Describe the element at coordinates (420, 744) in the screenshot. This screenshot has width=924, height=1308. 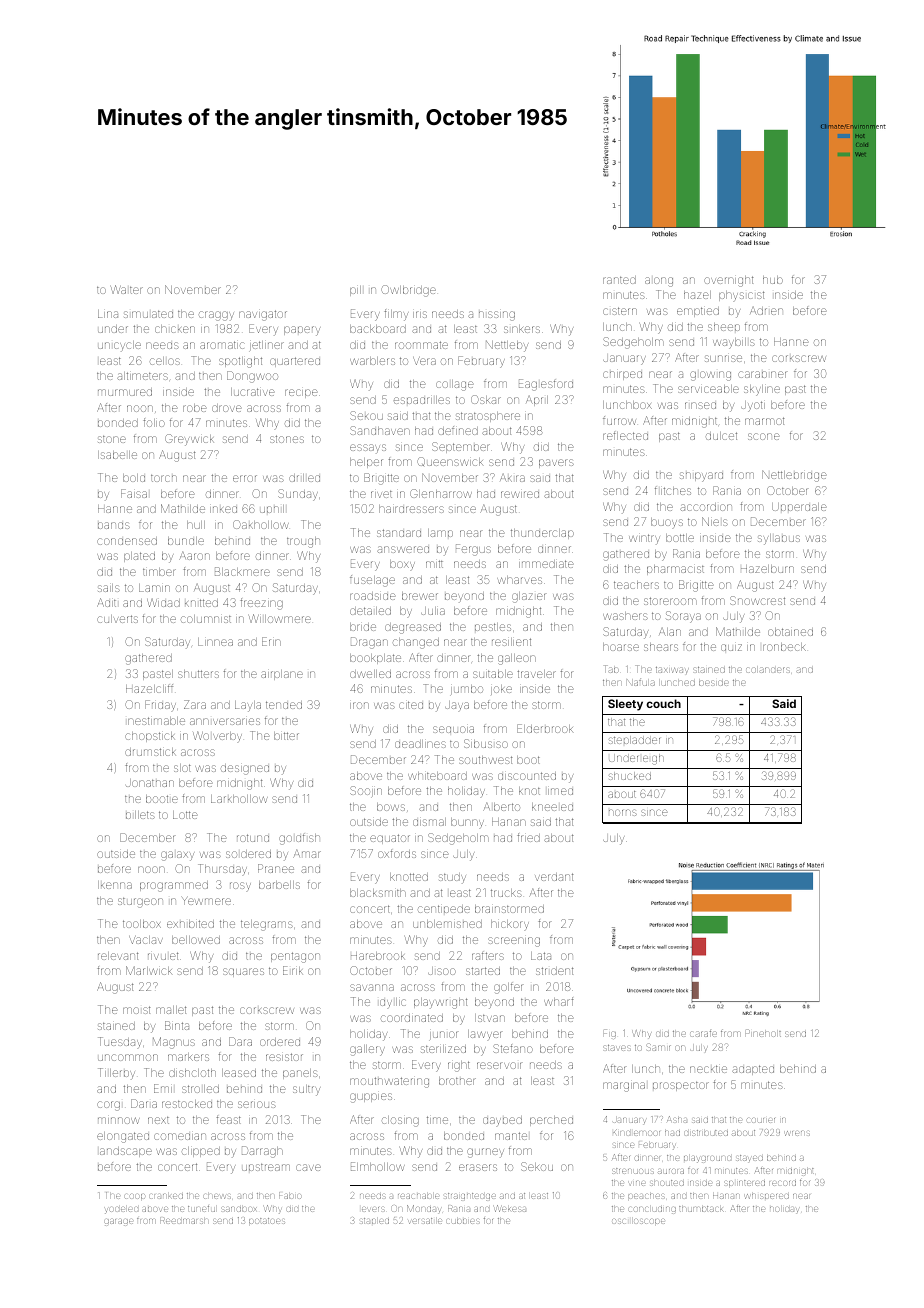
I see `deadlines` at that location.
